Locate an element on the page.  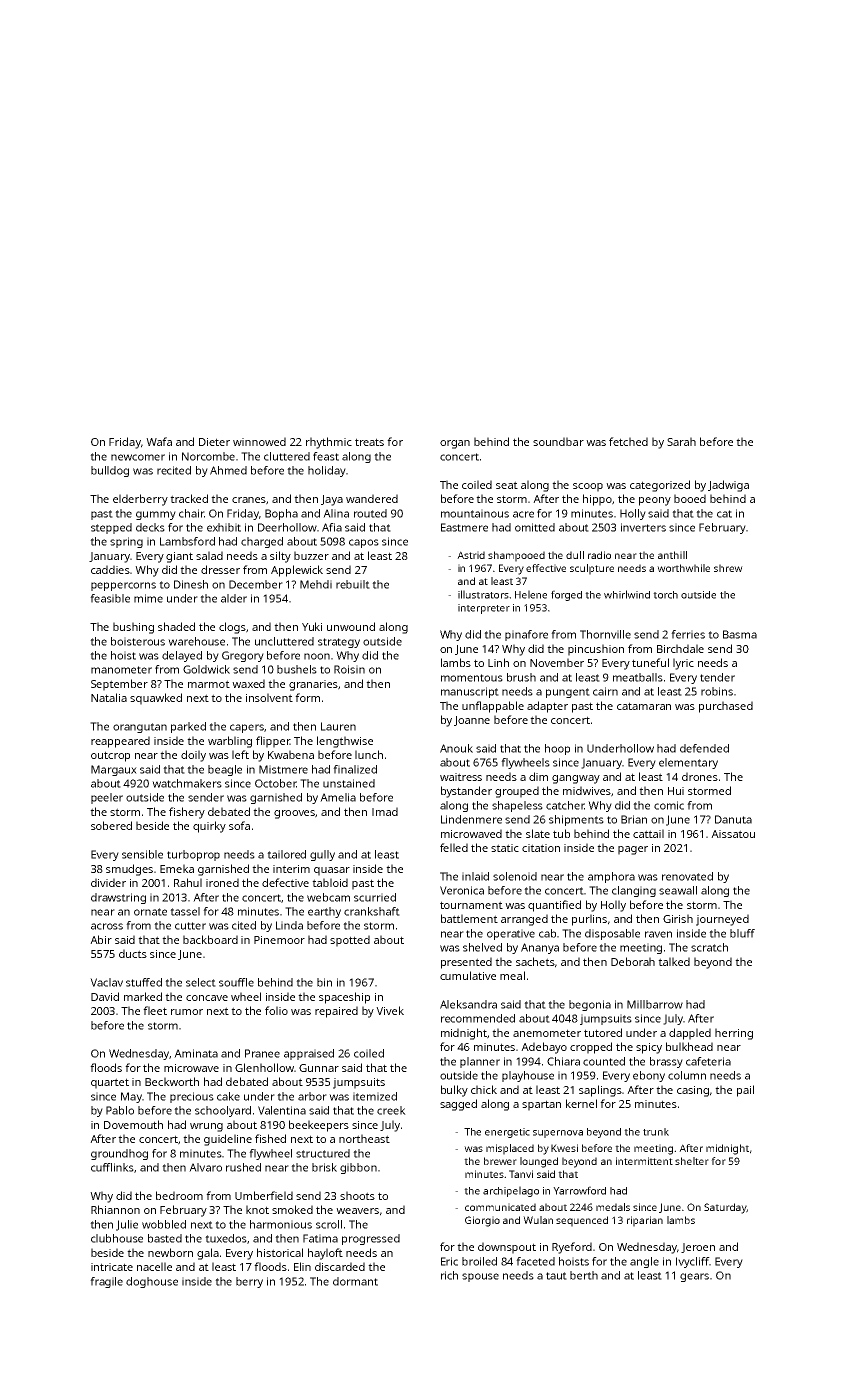
Sarah is located at coordinates (681, 441).
